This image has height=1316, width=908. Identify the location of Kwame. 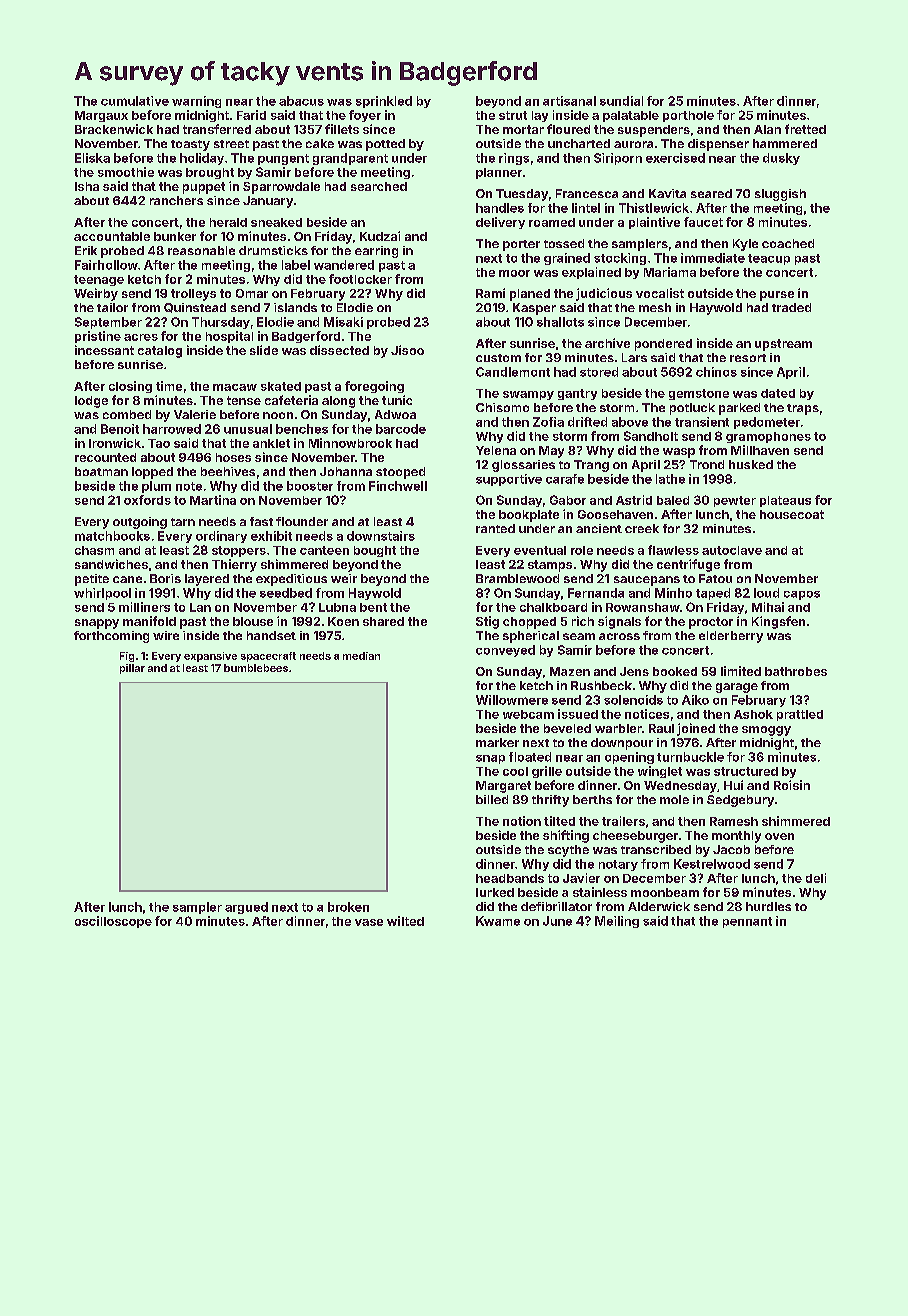
(498, 921).
